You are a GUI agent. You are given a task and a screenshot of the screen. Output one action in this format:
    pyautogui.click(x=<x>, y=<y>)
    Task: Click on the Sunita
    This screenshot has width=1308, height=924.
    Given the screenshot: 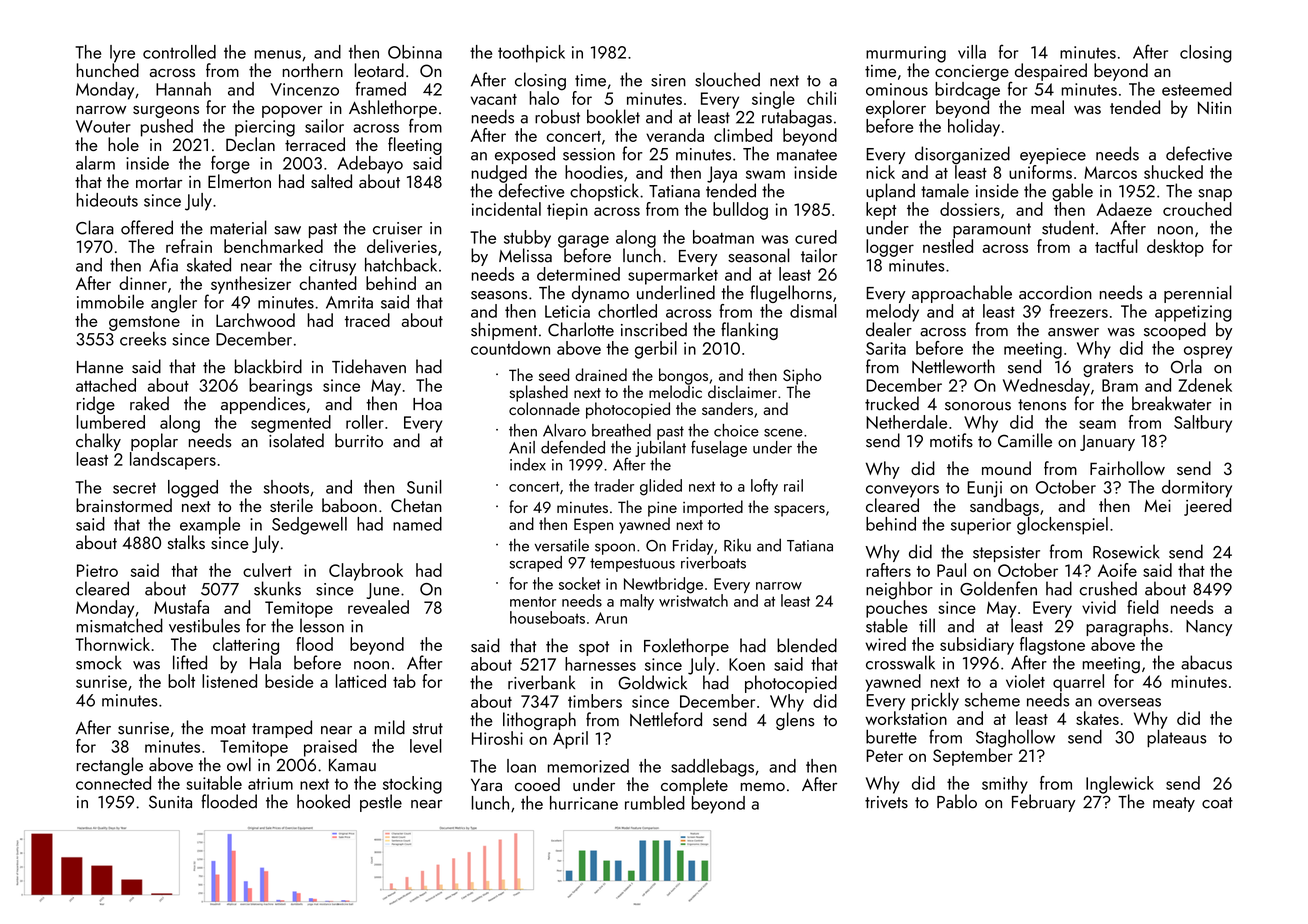 What is the action you would take?
    pyautogui.click(x=170, y=802)
